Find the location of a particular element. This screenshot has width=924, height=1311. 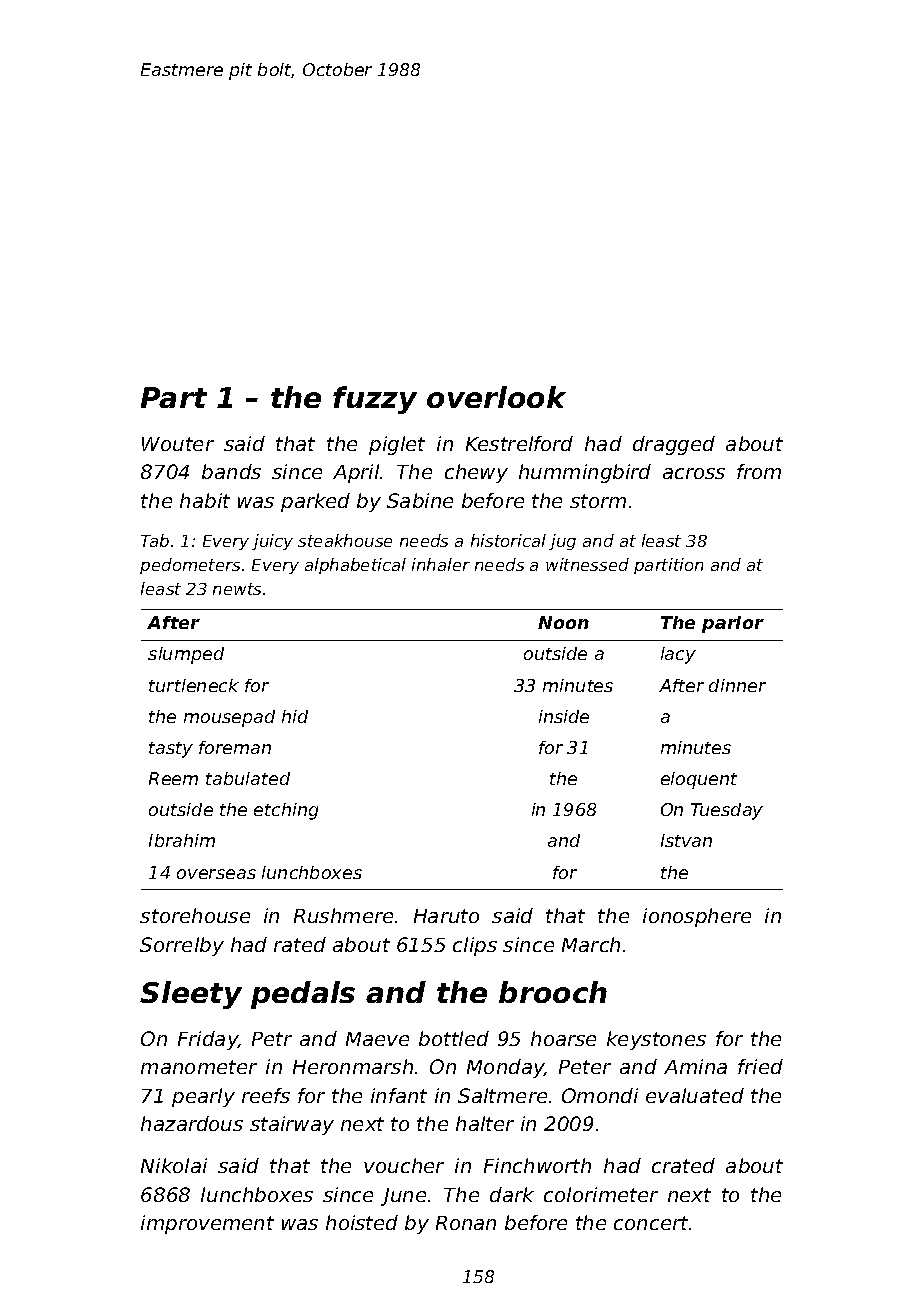

bands is located at coordinates (231, 471).
